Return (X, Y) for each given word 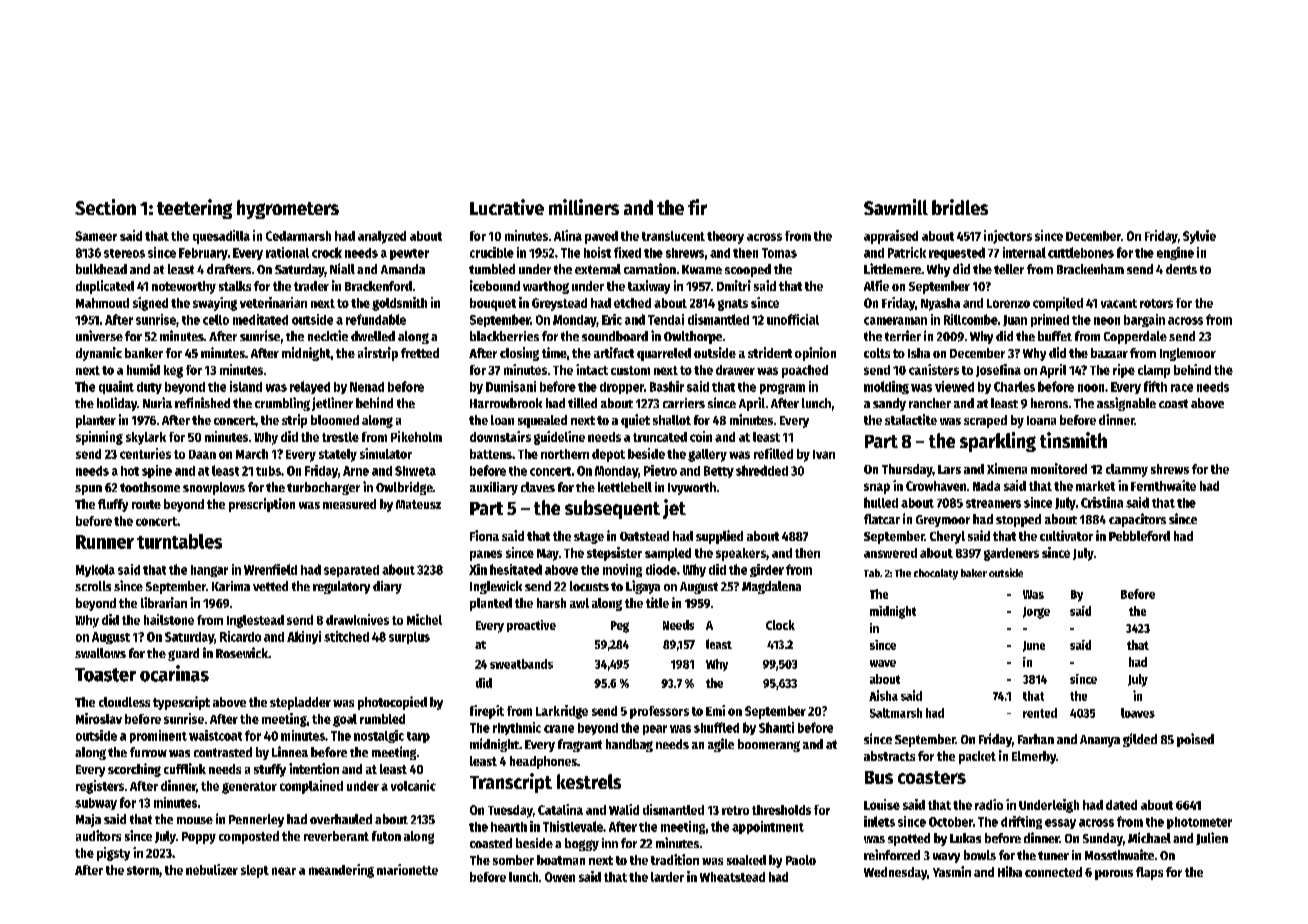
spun (88, 490)
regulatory (341, 587)
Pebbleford (1139, 536)
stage (589, 538)
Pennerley (256, 820)
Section (105, 207)
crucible (492, 252)
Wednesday (895, 873)
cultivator (1066, 535)
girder (767, 570)
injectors (1008, 237)
